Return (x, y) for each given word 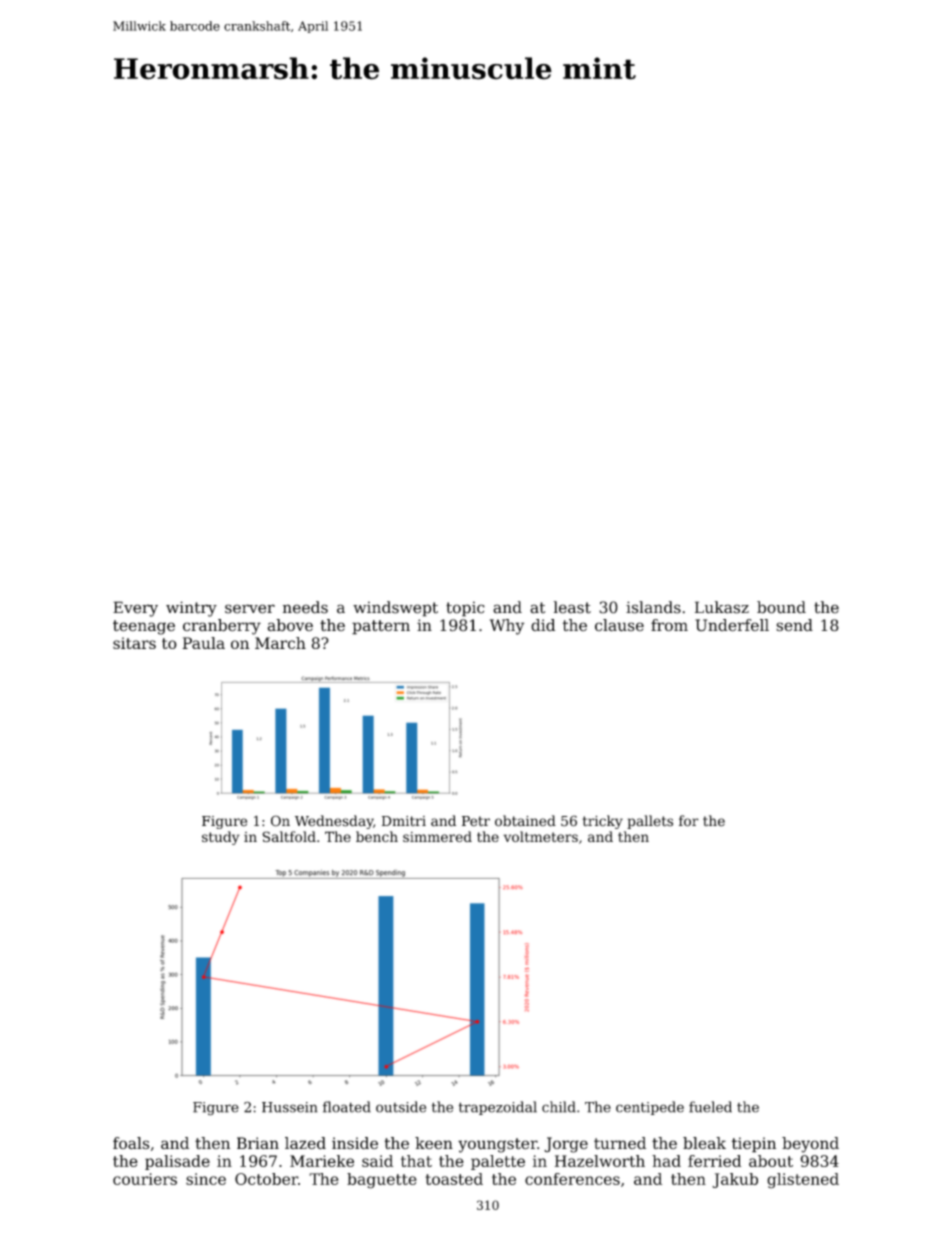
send (794, 625)
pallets (650, 822)
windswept (395, 609)
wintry (191, 609)
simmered (437, 836)
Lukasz (722, 607)
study (221, 838)
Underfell (732, 625)
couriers (145, 1179)
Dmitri (404, 821)
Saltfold (289, 837)
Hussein (290, 1107)
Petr (476, 821)
